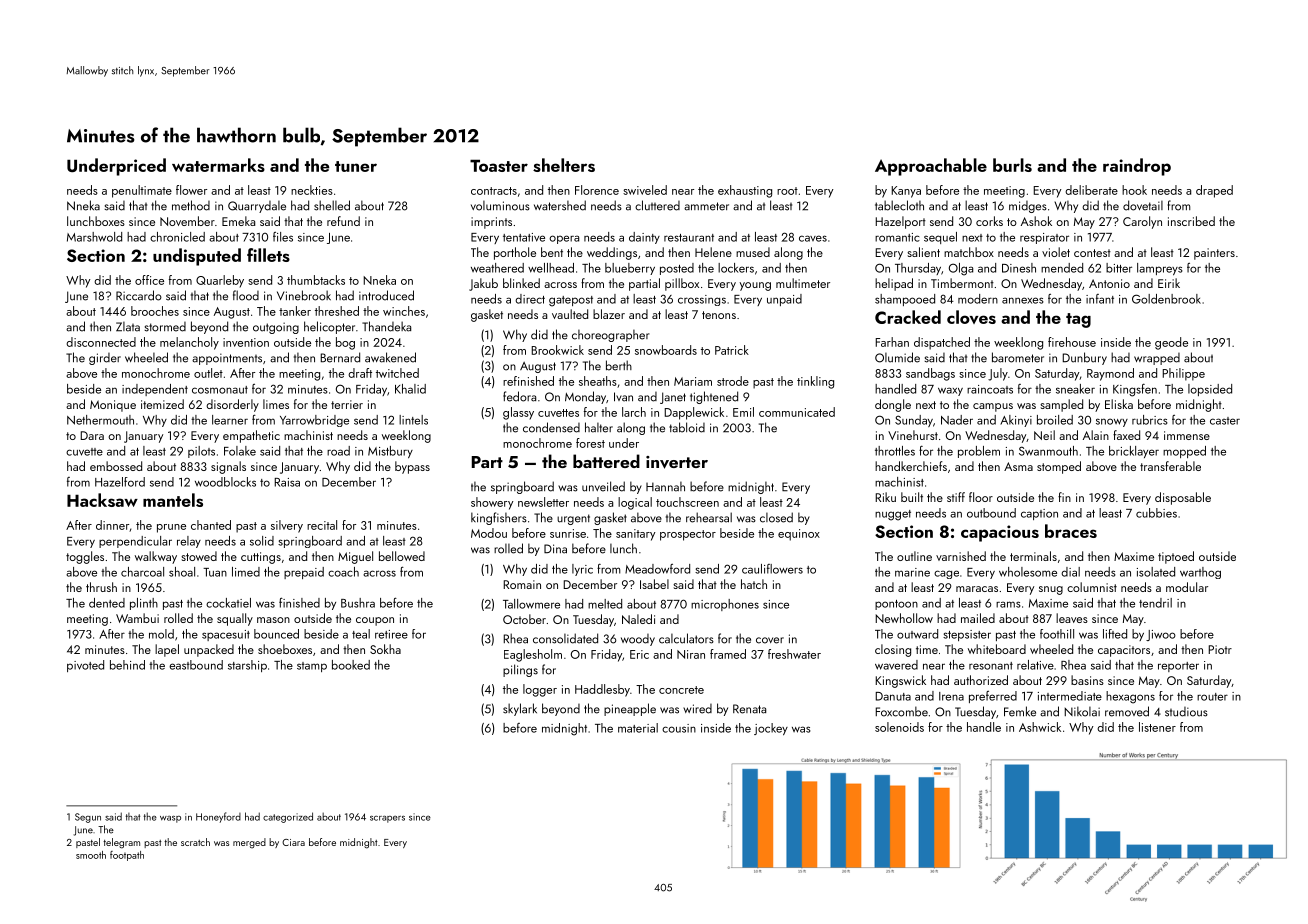  I want to click on Monique, so click(113, 406).
